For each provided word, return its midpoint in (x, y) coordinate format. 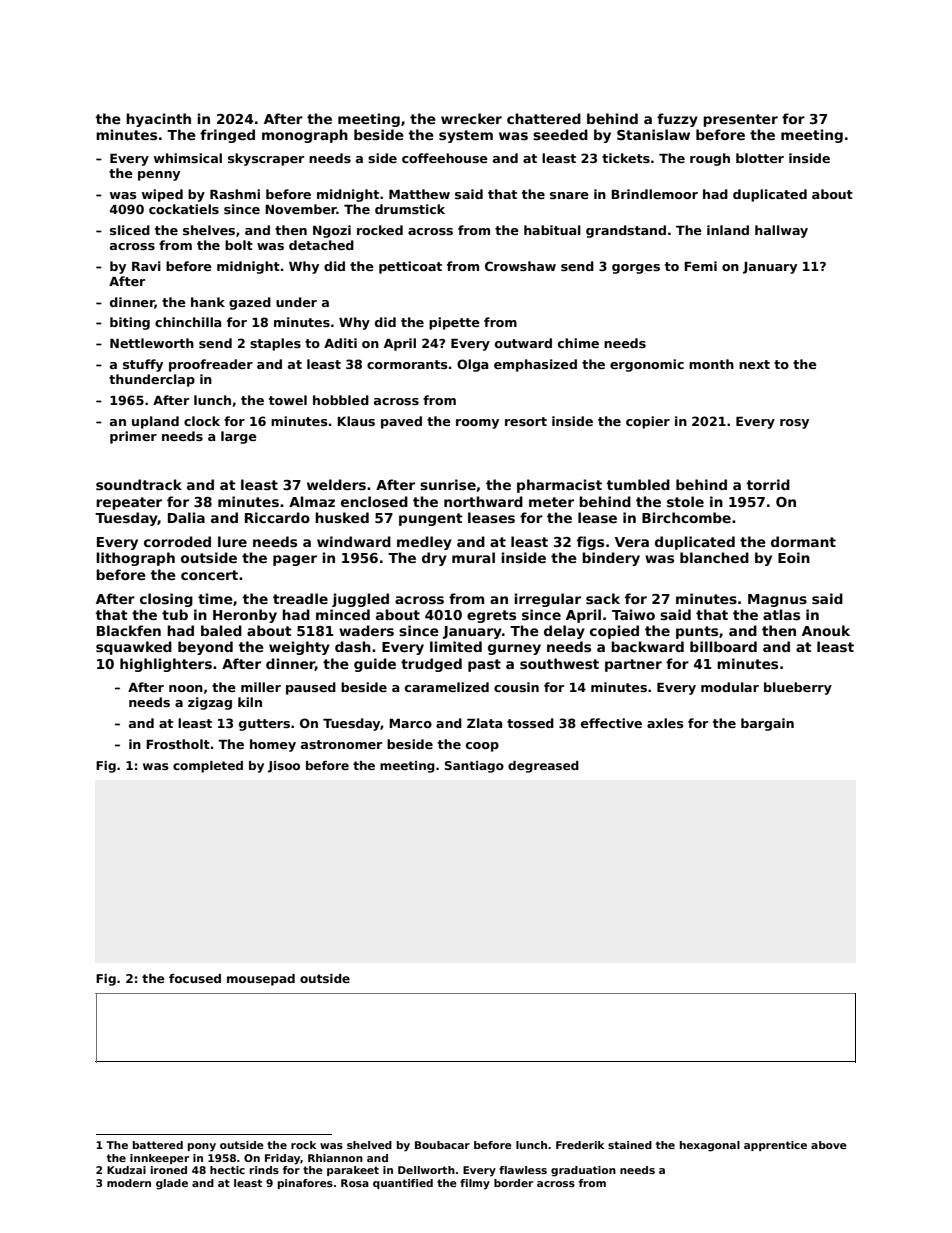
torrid (768, 484)
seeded (560, 134)
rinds (264, 1170)
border (513, 1183)
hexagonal (710, 1146)
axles (665, 723)
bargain (767, 724)
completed (208, 767)
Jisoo (284, 767)
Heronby (245, 616)
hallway (781, 231)
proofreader (211, 365)
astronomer (341, 744)
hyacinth (158, 120)
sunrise (448, 484)
